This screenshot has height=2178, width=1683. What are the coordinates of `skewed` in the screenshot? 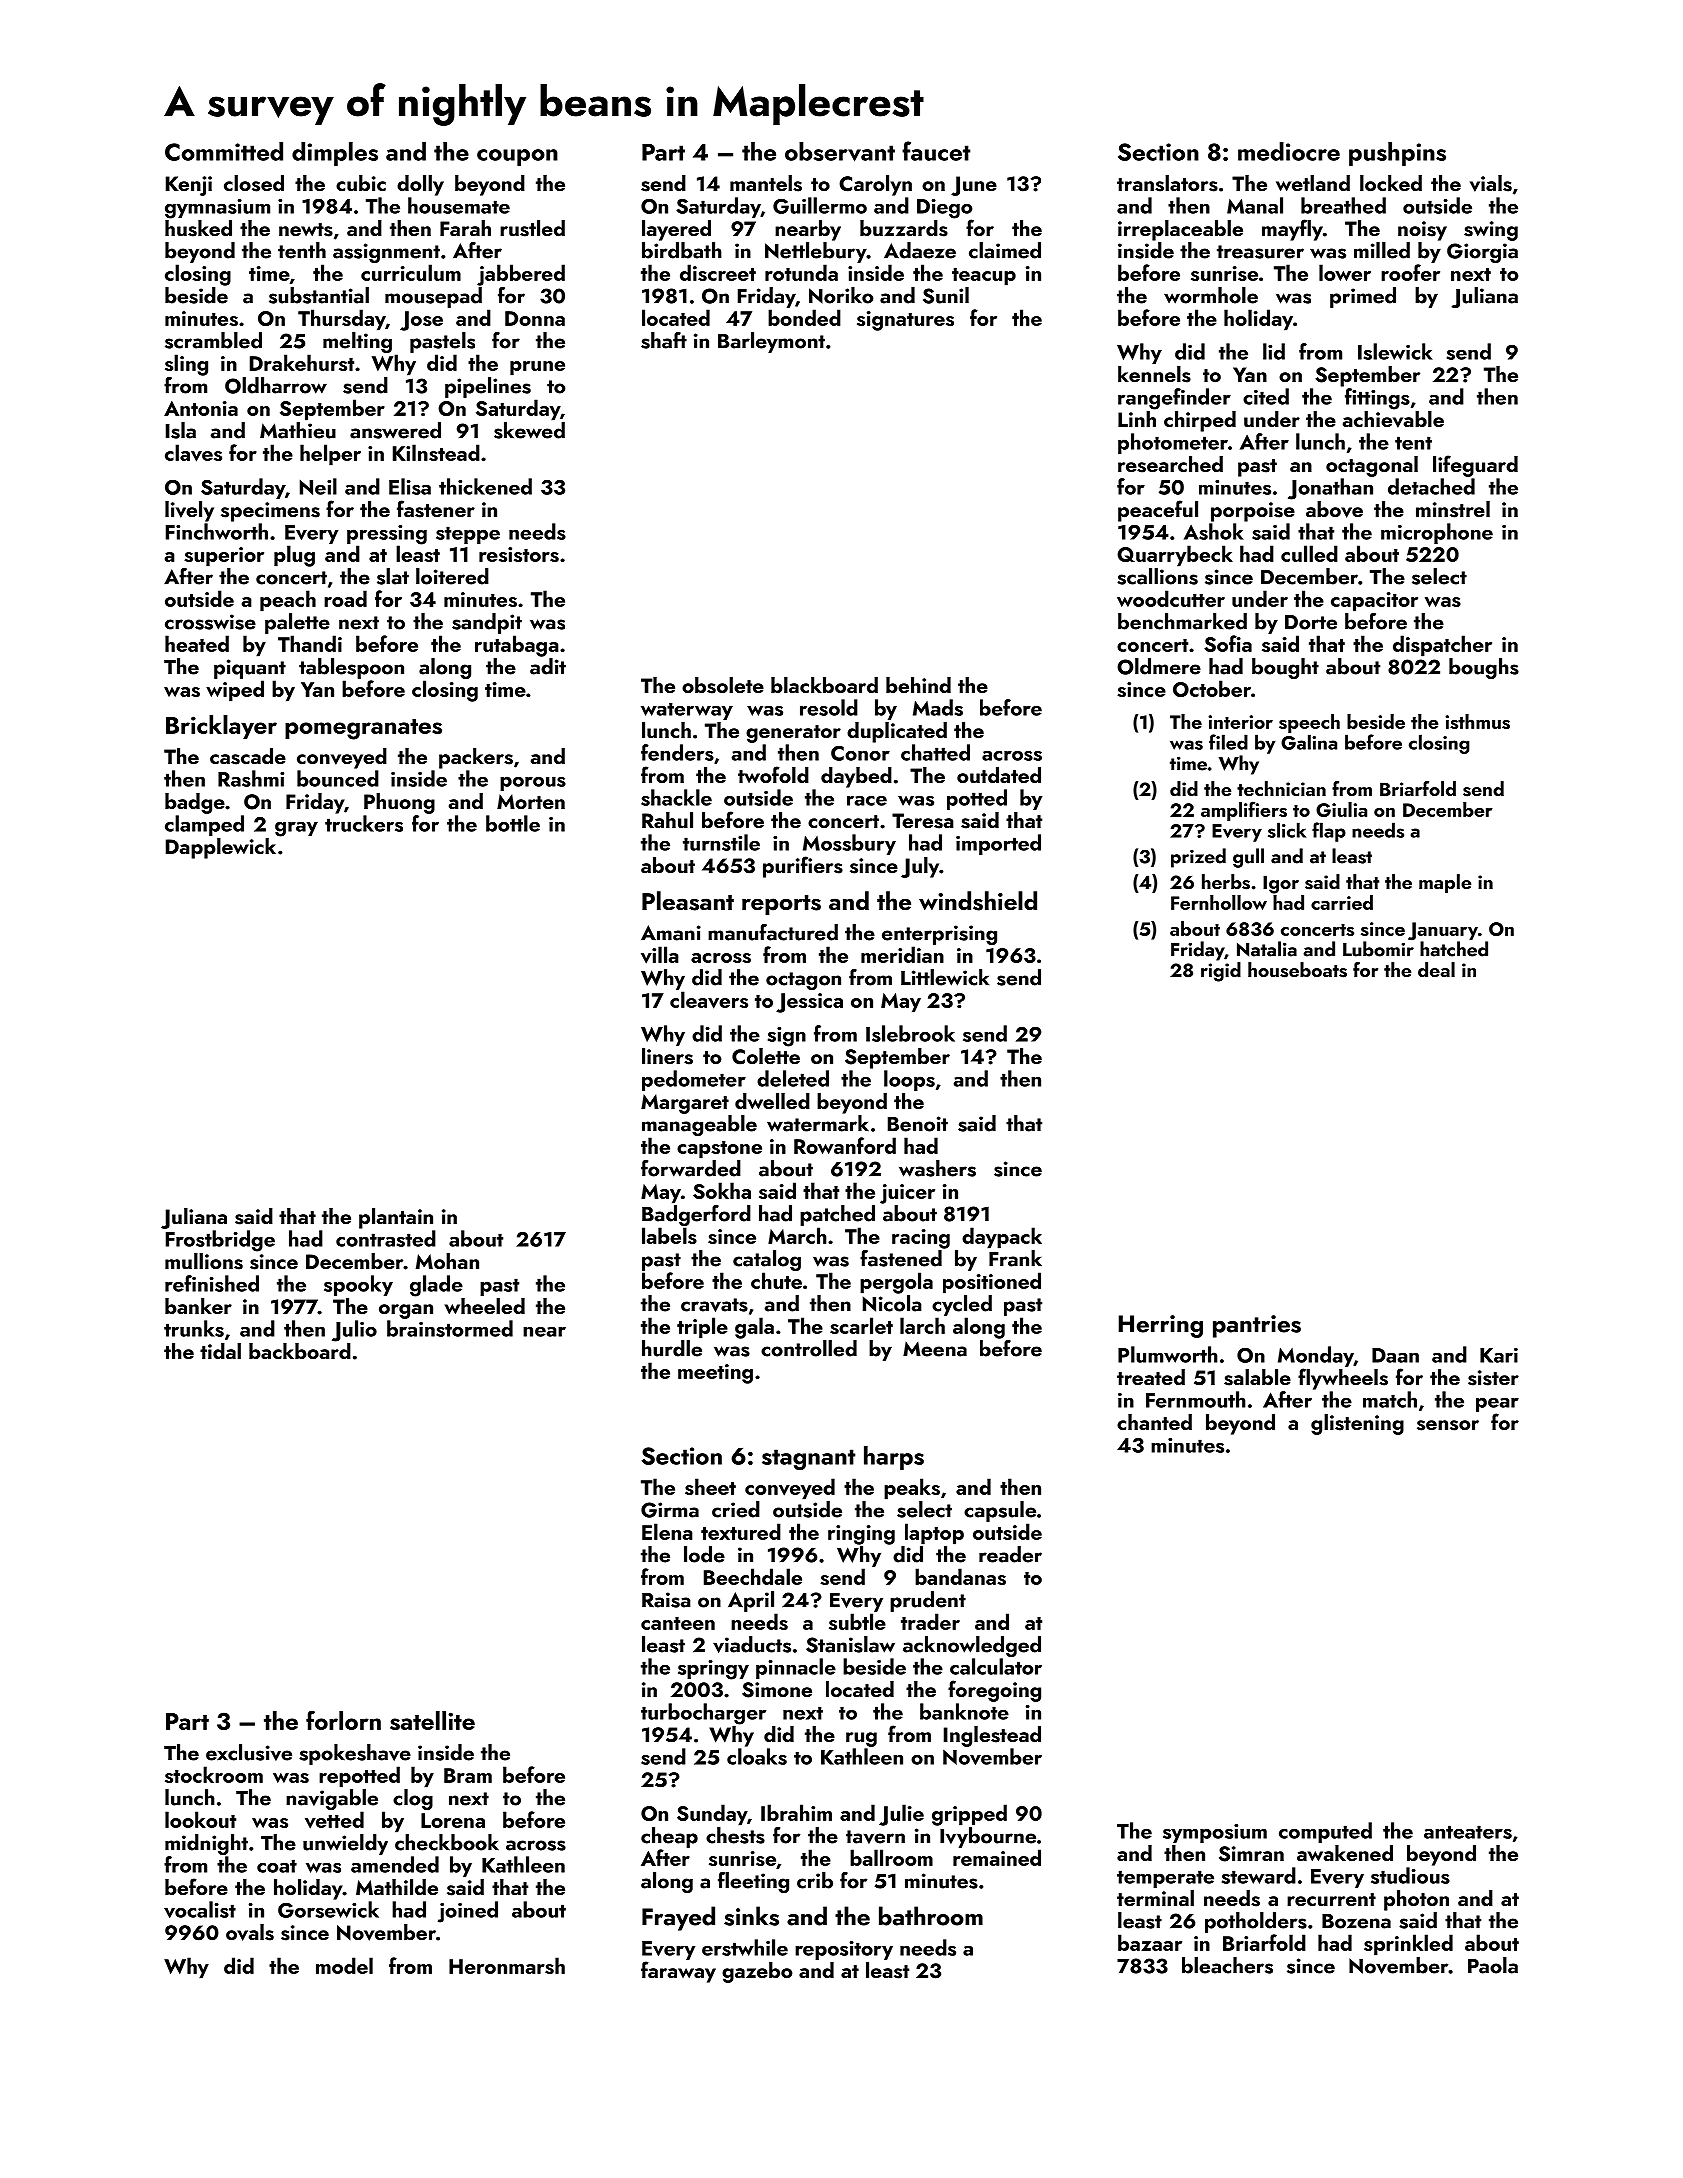 It's located at (529, 430).
